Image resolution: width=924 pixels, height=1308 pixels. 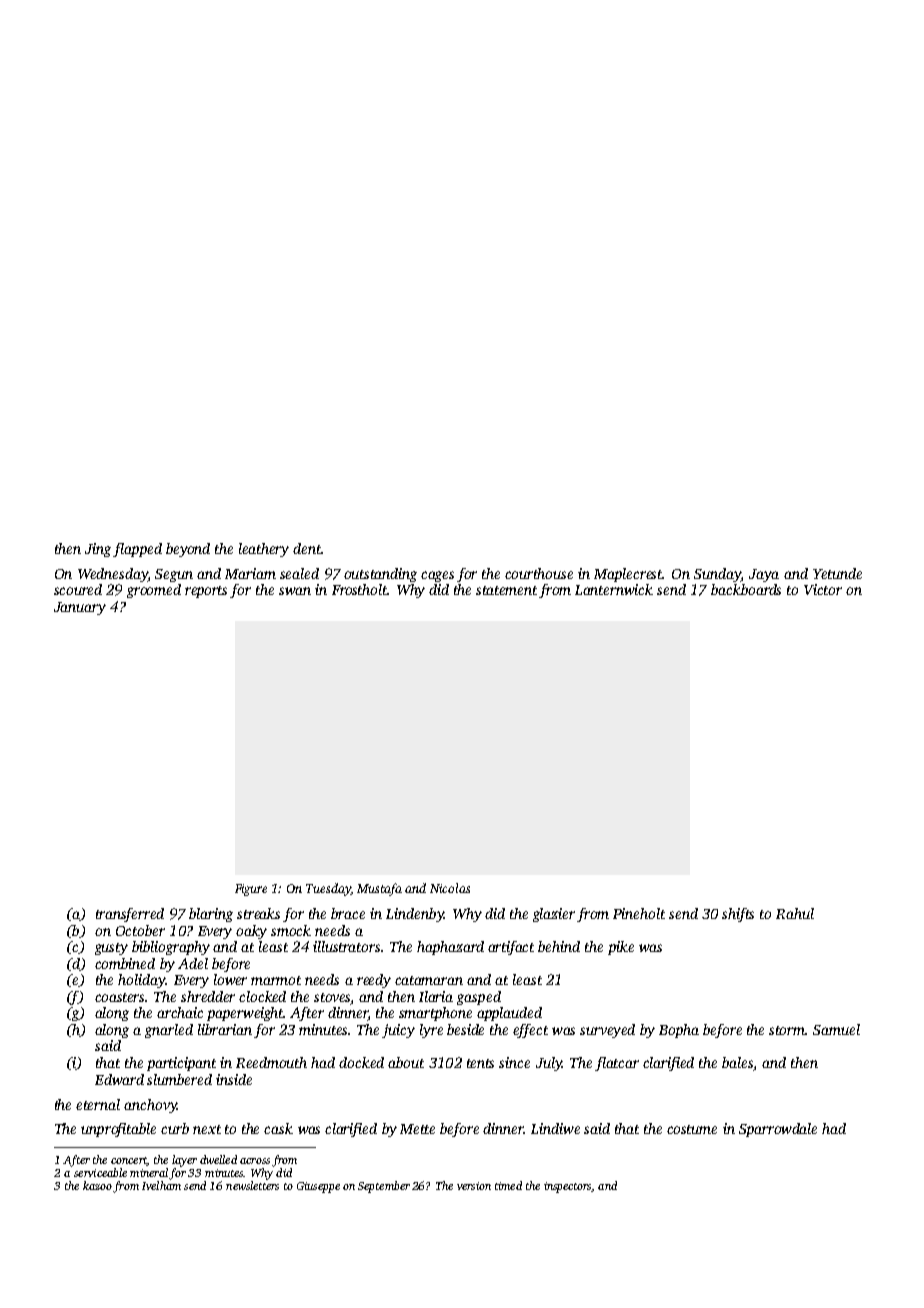 I want to click on Frostholt, so click(x=359, y=589).
